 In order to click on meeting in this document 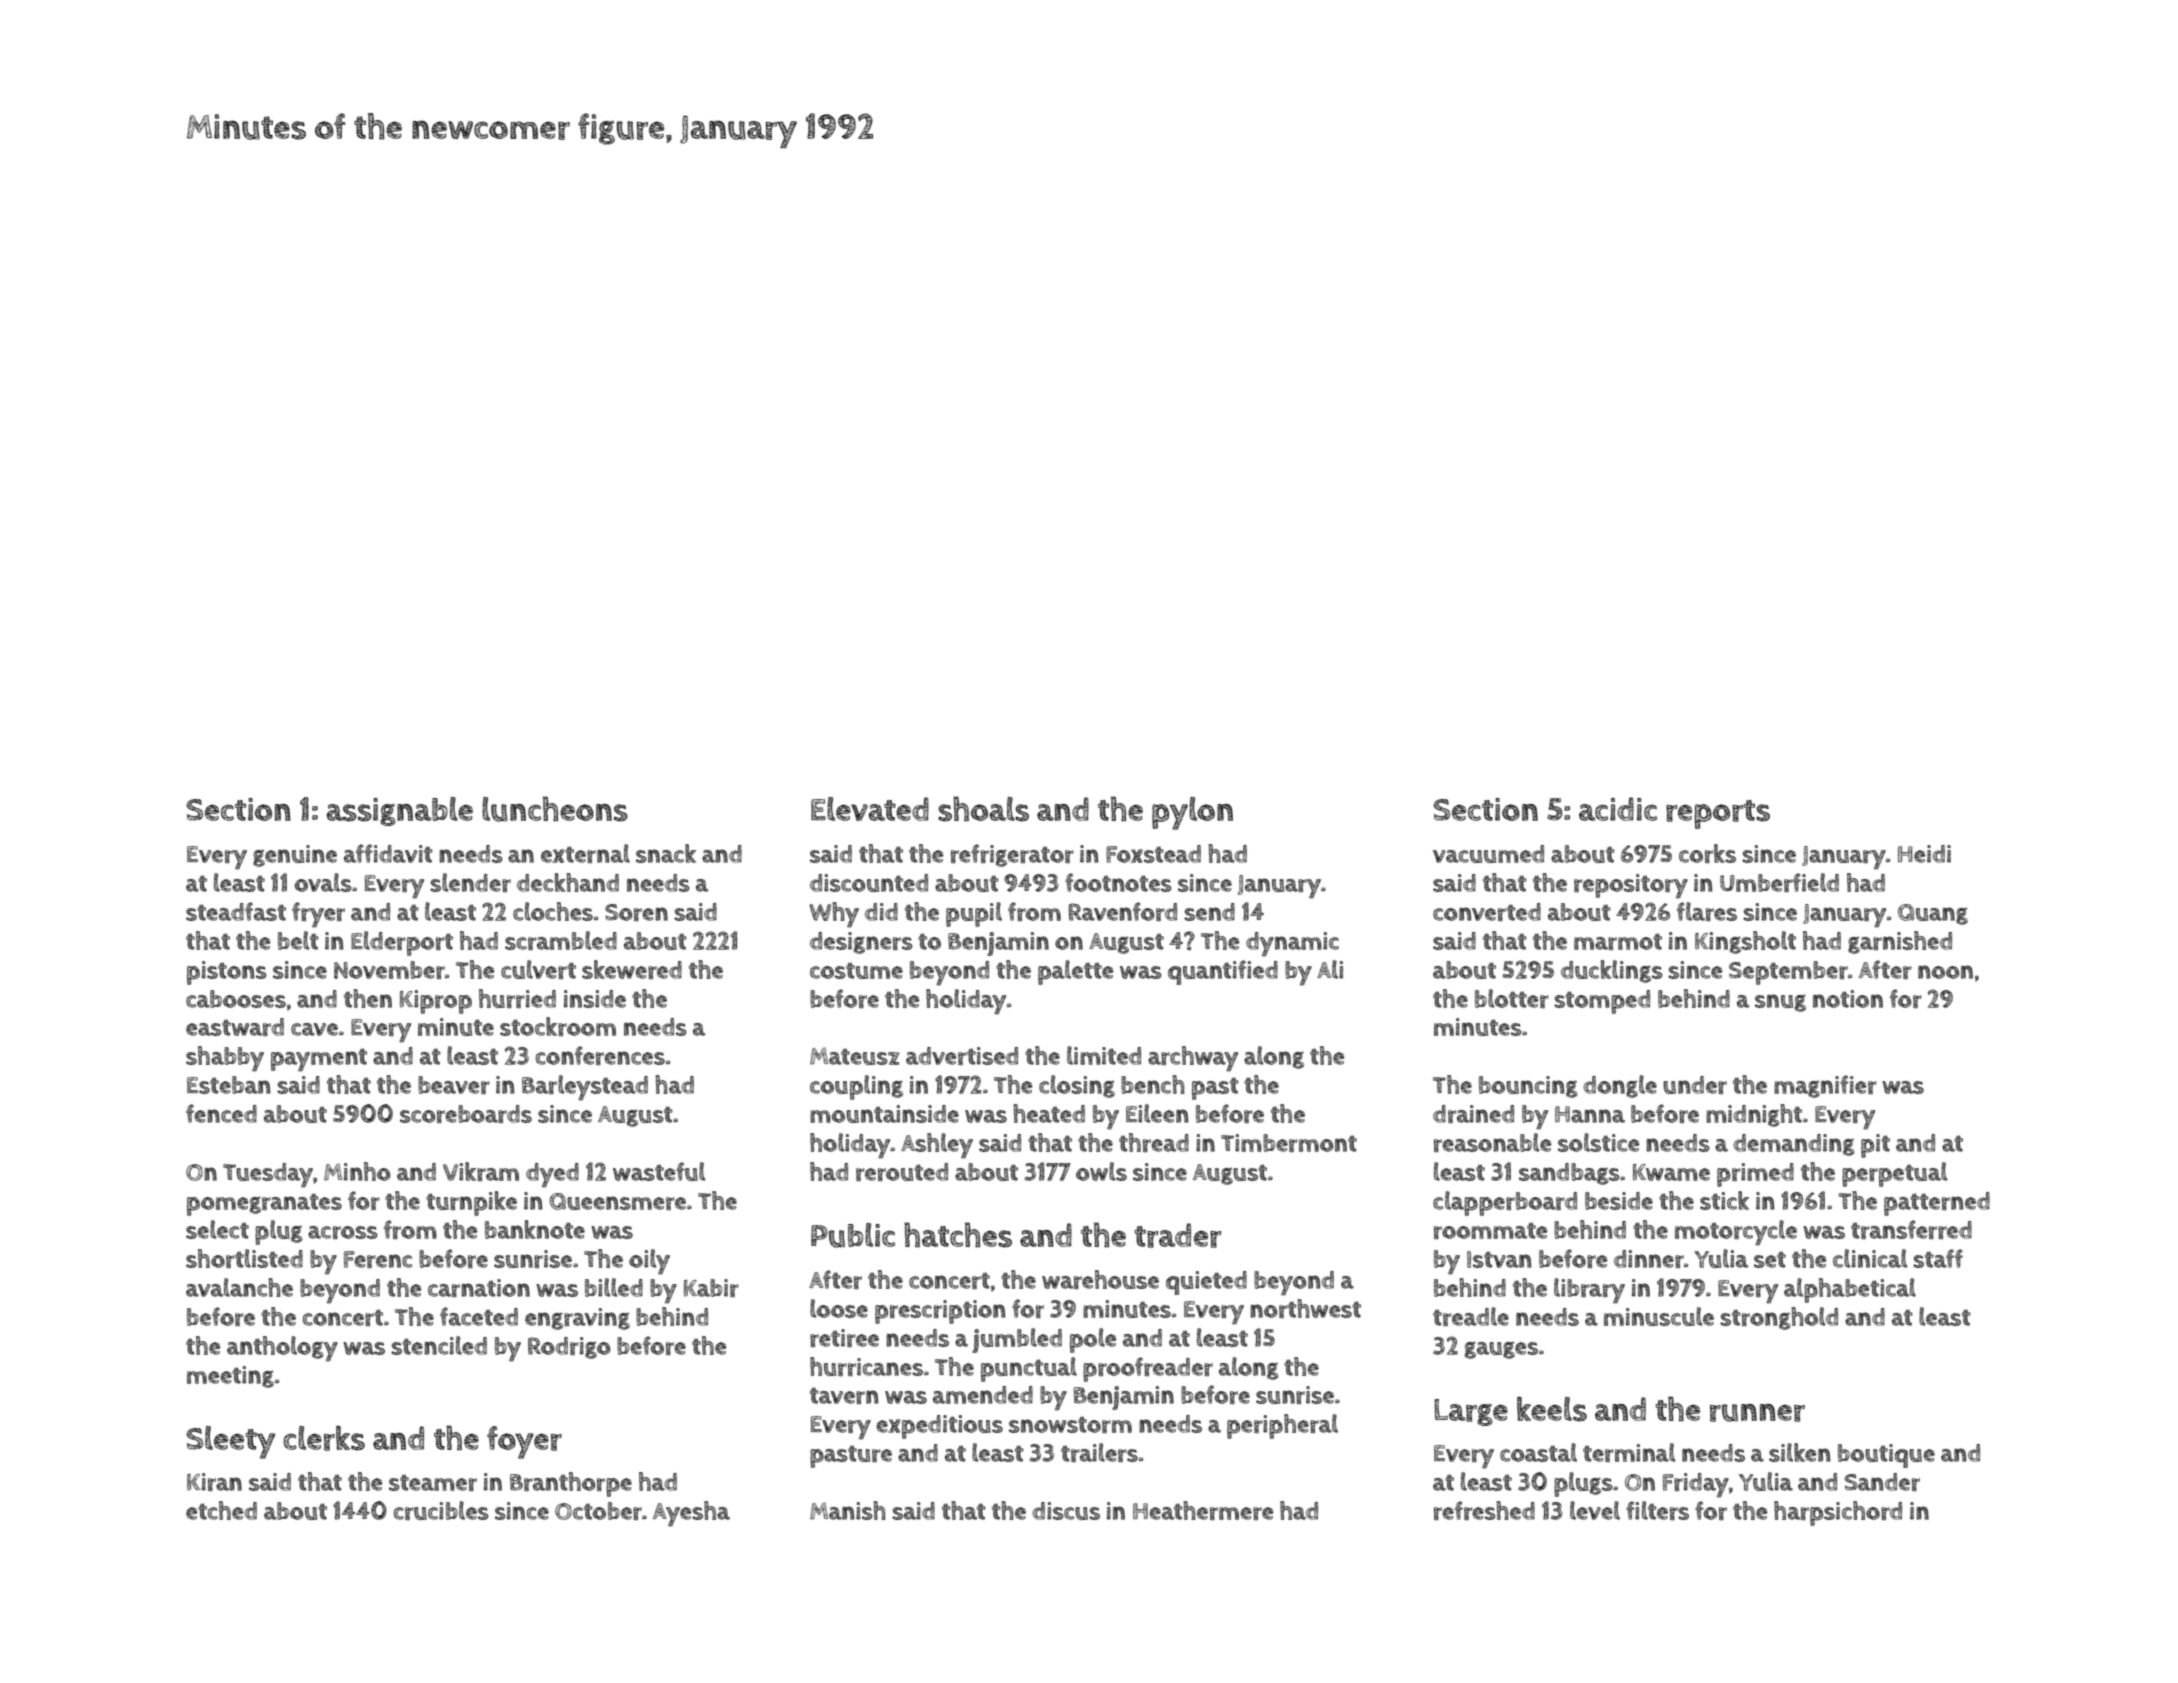, I will do `click(230, 1377)`.
